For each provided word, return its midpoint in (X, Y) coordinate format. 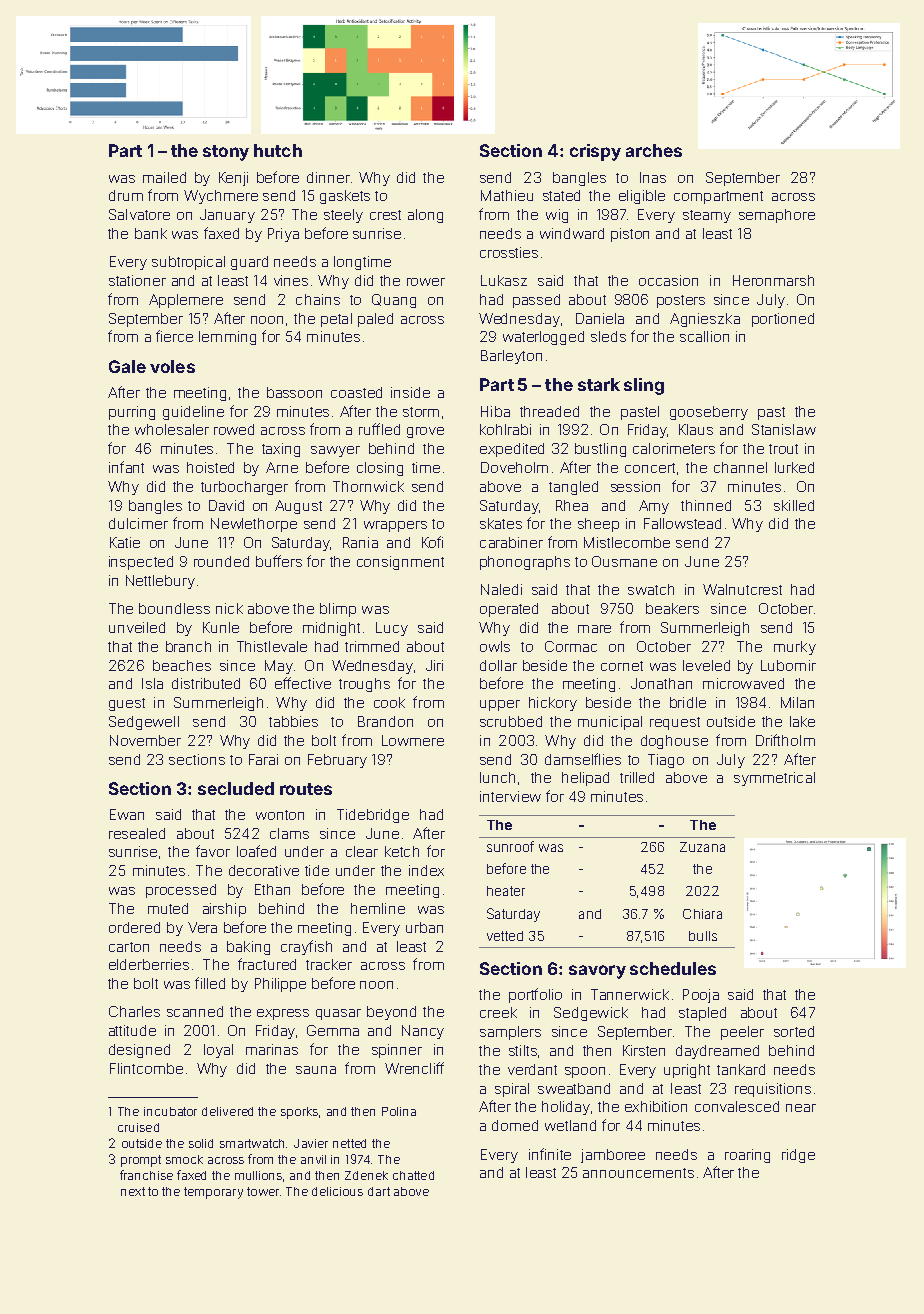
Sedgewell (144, 723)
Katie (125, 542)
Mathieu (507, 195)
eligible (642, 197)
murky (795, 648)
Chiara (702, 914)
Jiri (434, 665)
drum (126, 195)
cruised (138, 1127)
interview (510, 796)
